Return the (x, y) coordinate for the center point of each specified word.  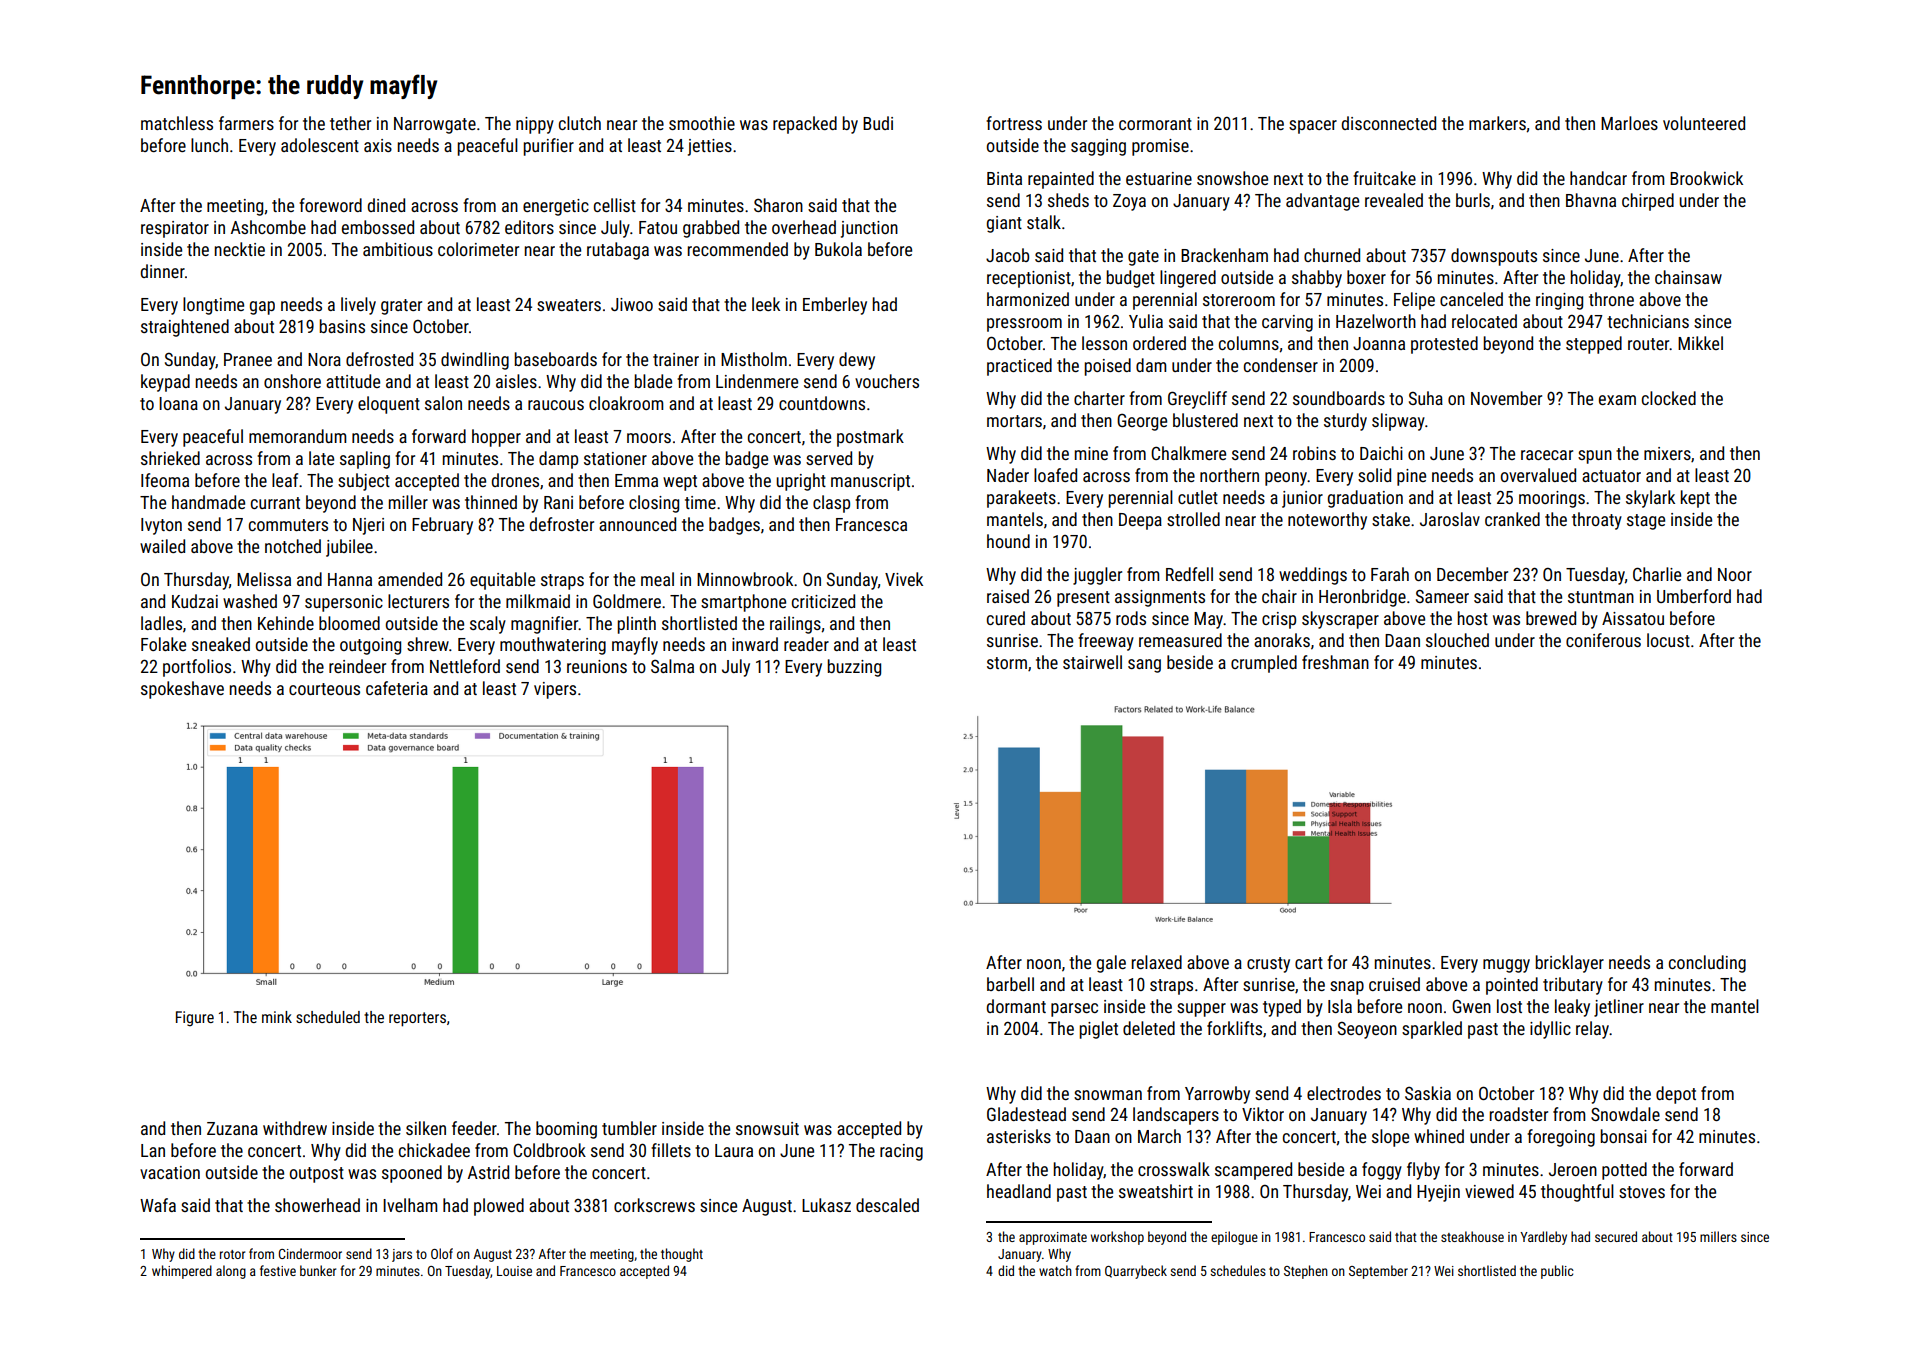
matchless (177, 123)
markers (1497, 123)
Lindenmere (757, 381)
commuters (288, 525)
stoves (1642, 1192)
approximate (1053, 1238)
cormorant (1155, 124)
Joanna (1379, 343)
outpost (317, 1175)
